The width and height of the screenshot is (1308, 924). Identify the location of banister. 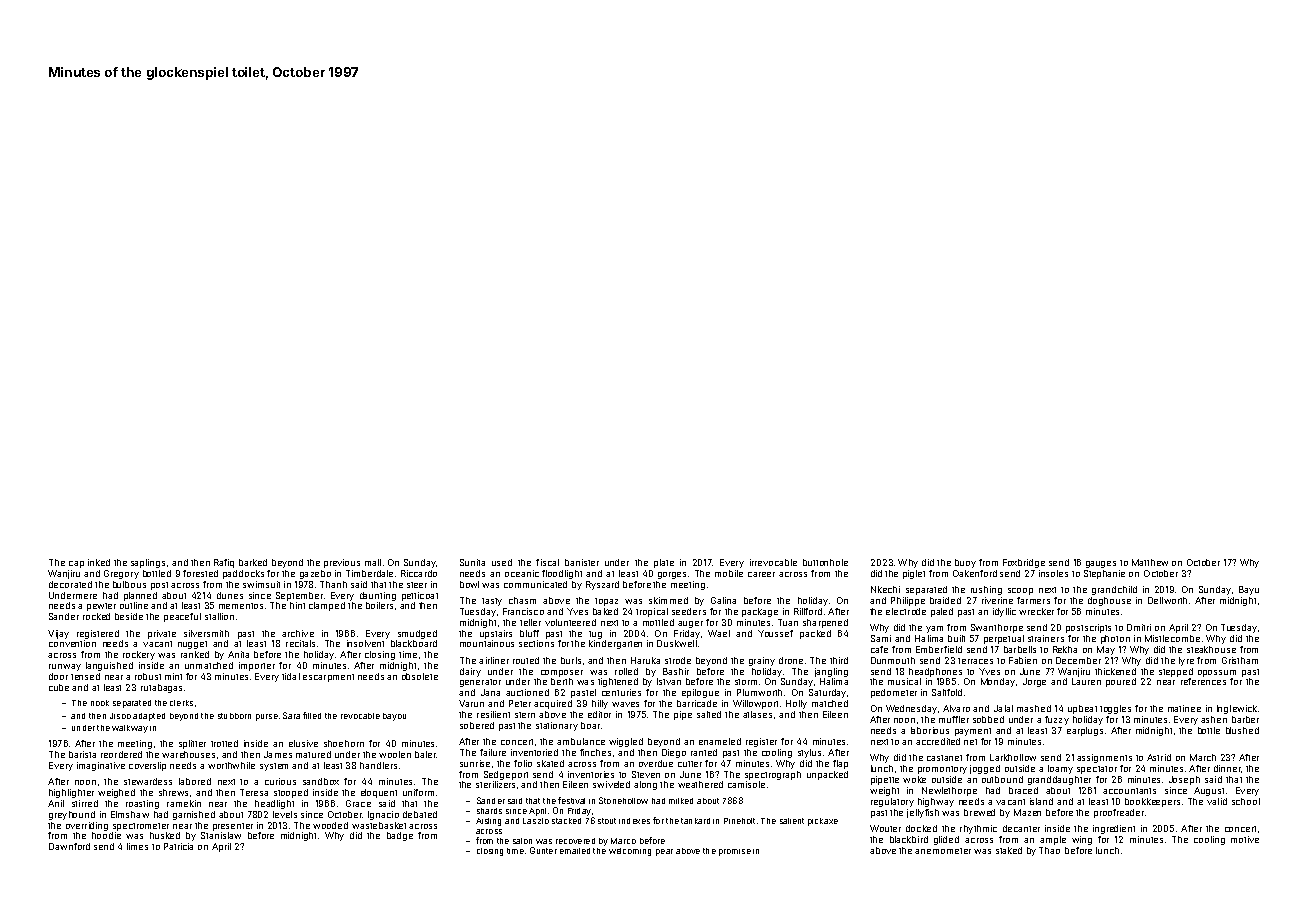
(582, 562).
